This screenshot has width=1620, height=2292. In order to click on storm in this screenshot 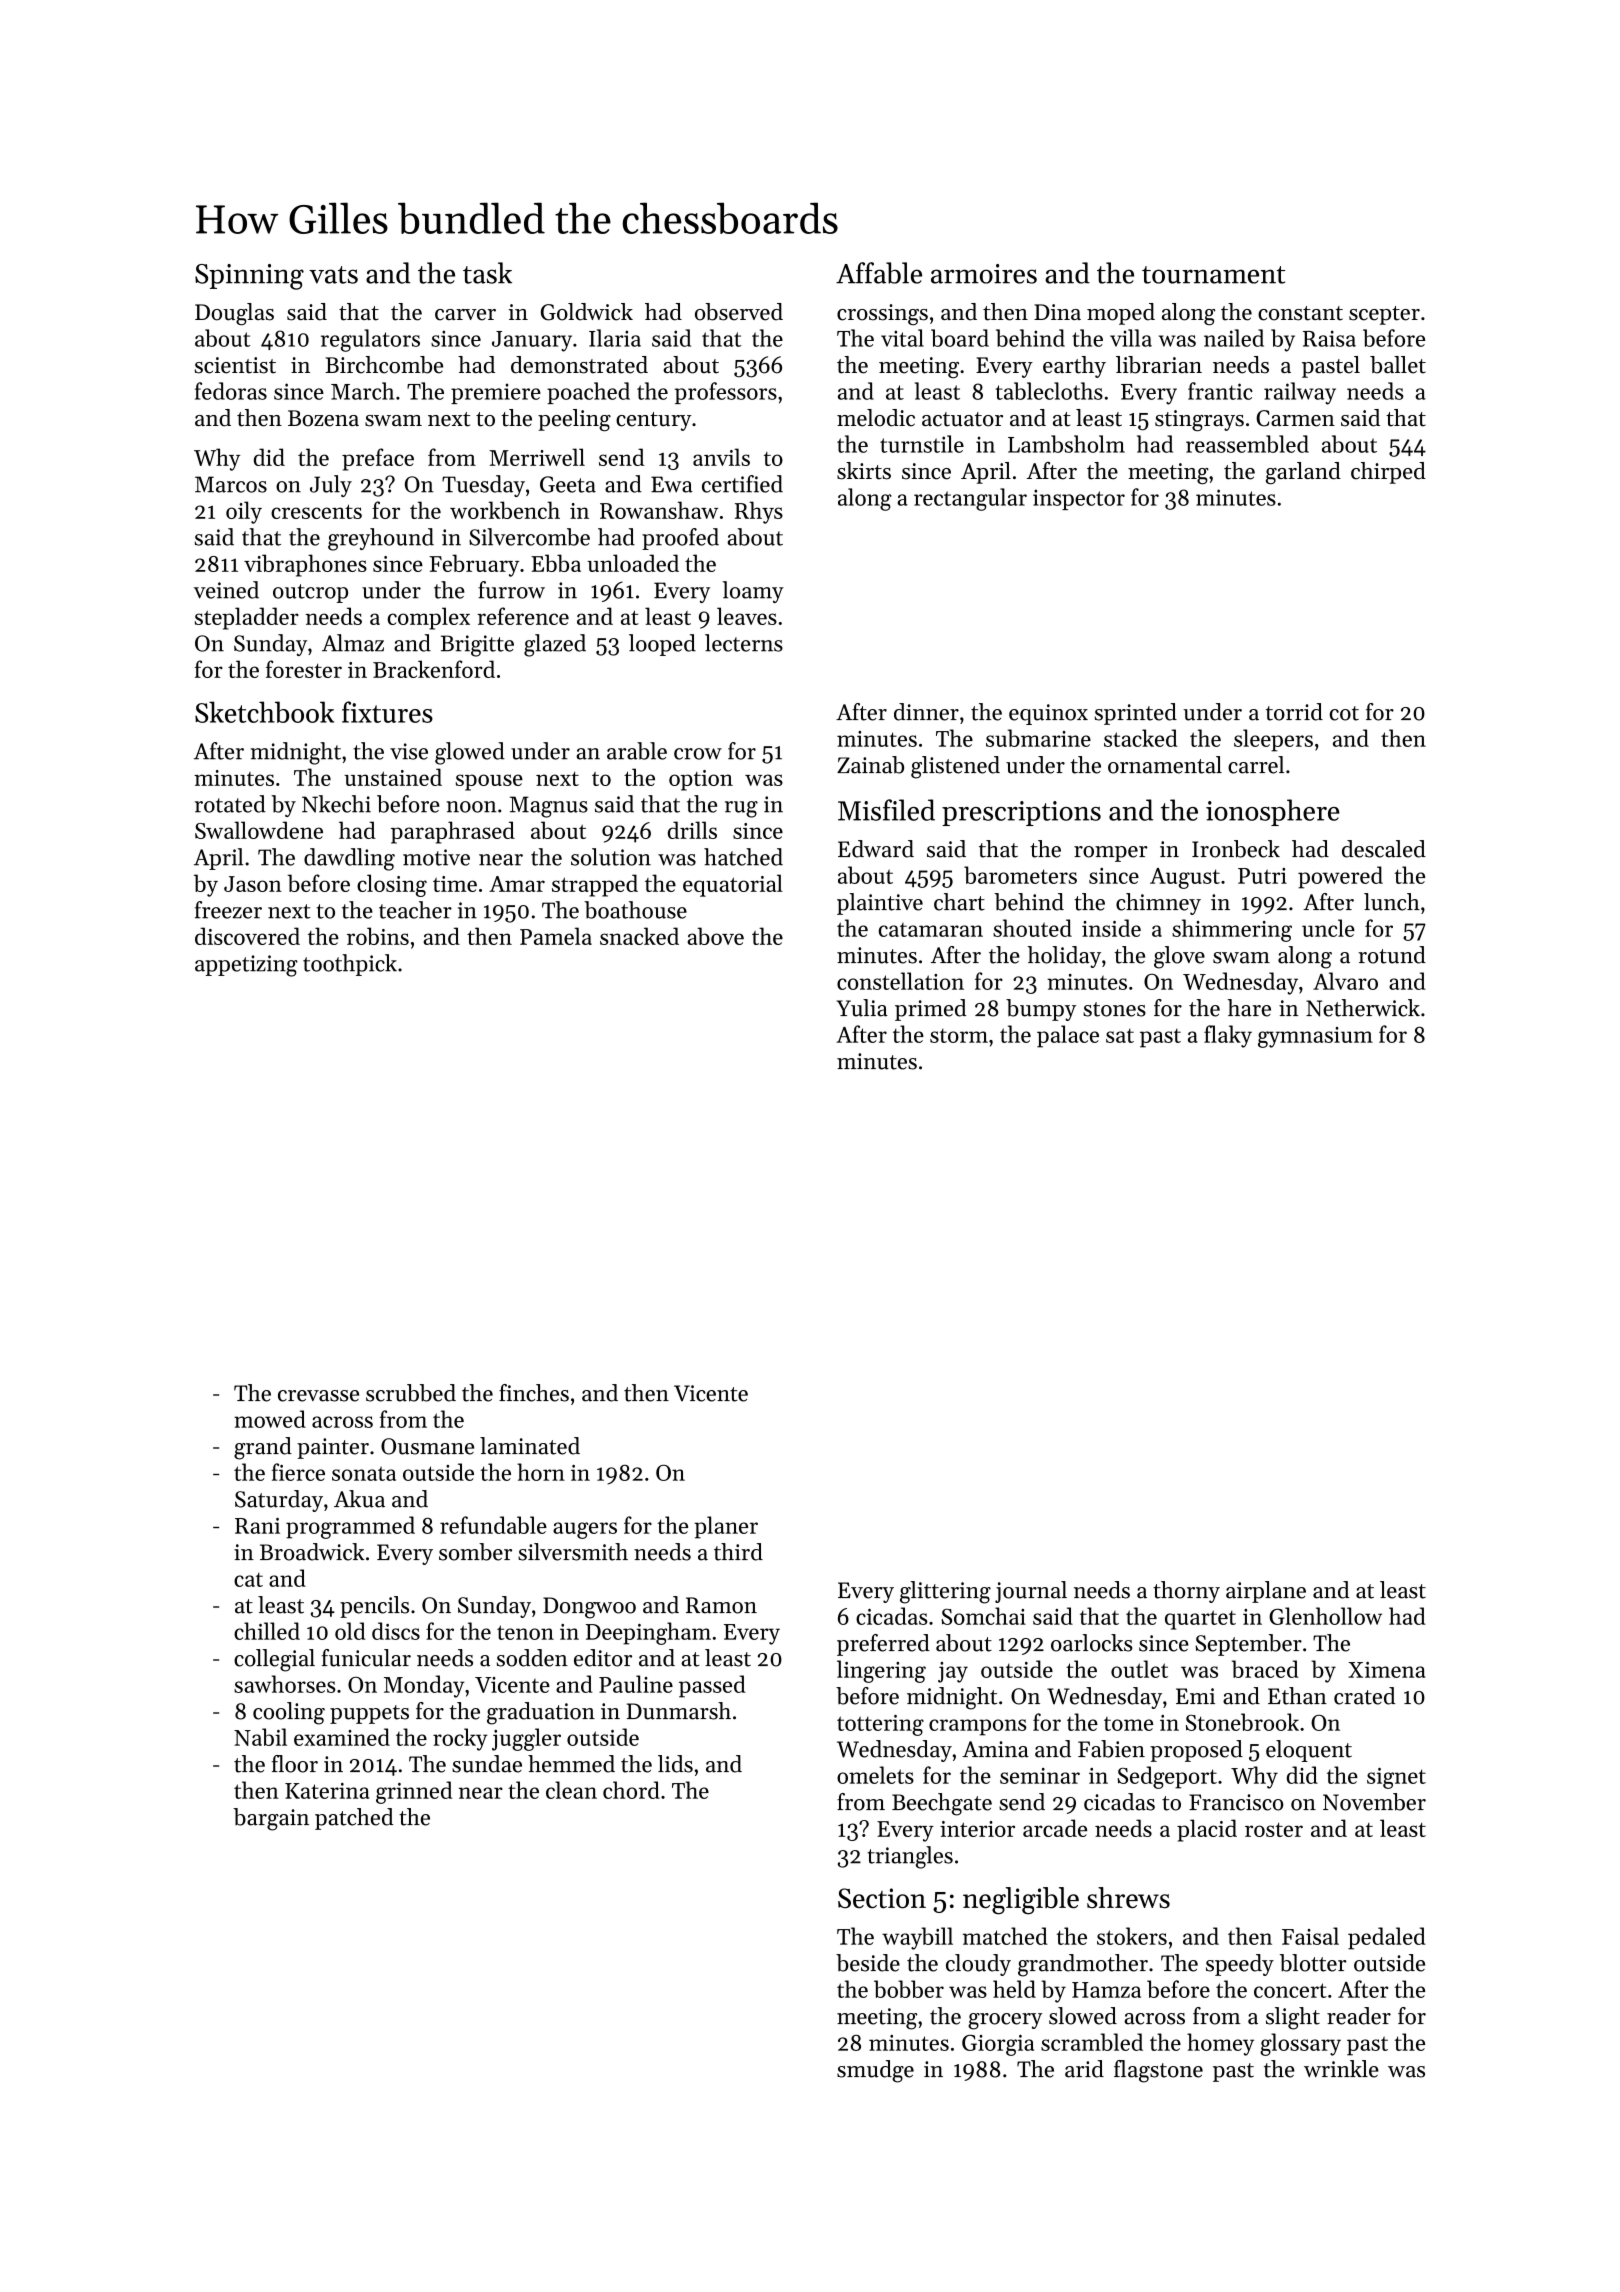, I will do `click(959, 1035)`.
